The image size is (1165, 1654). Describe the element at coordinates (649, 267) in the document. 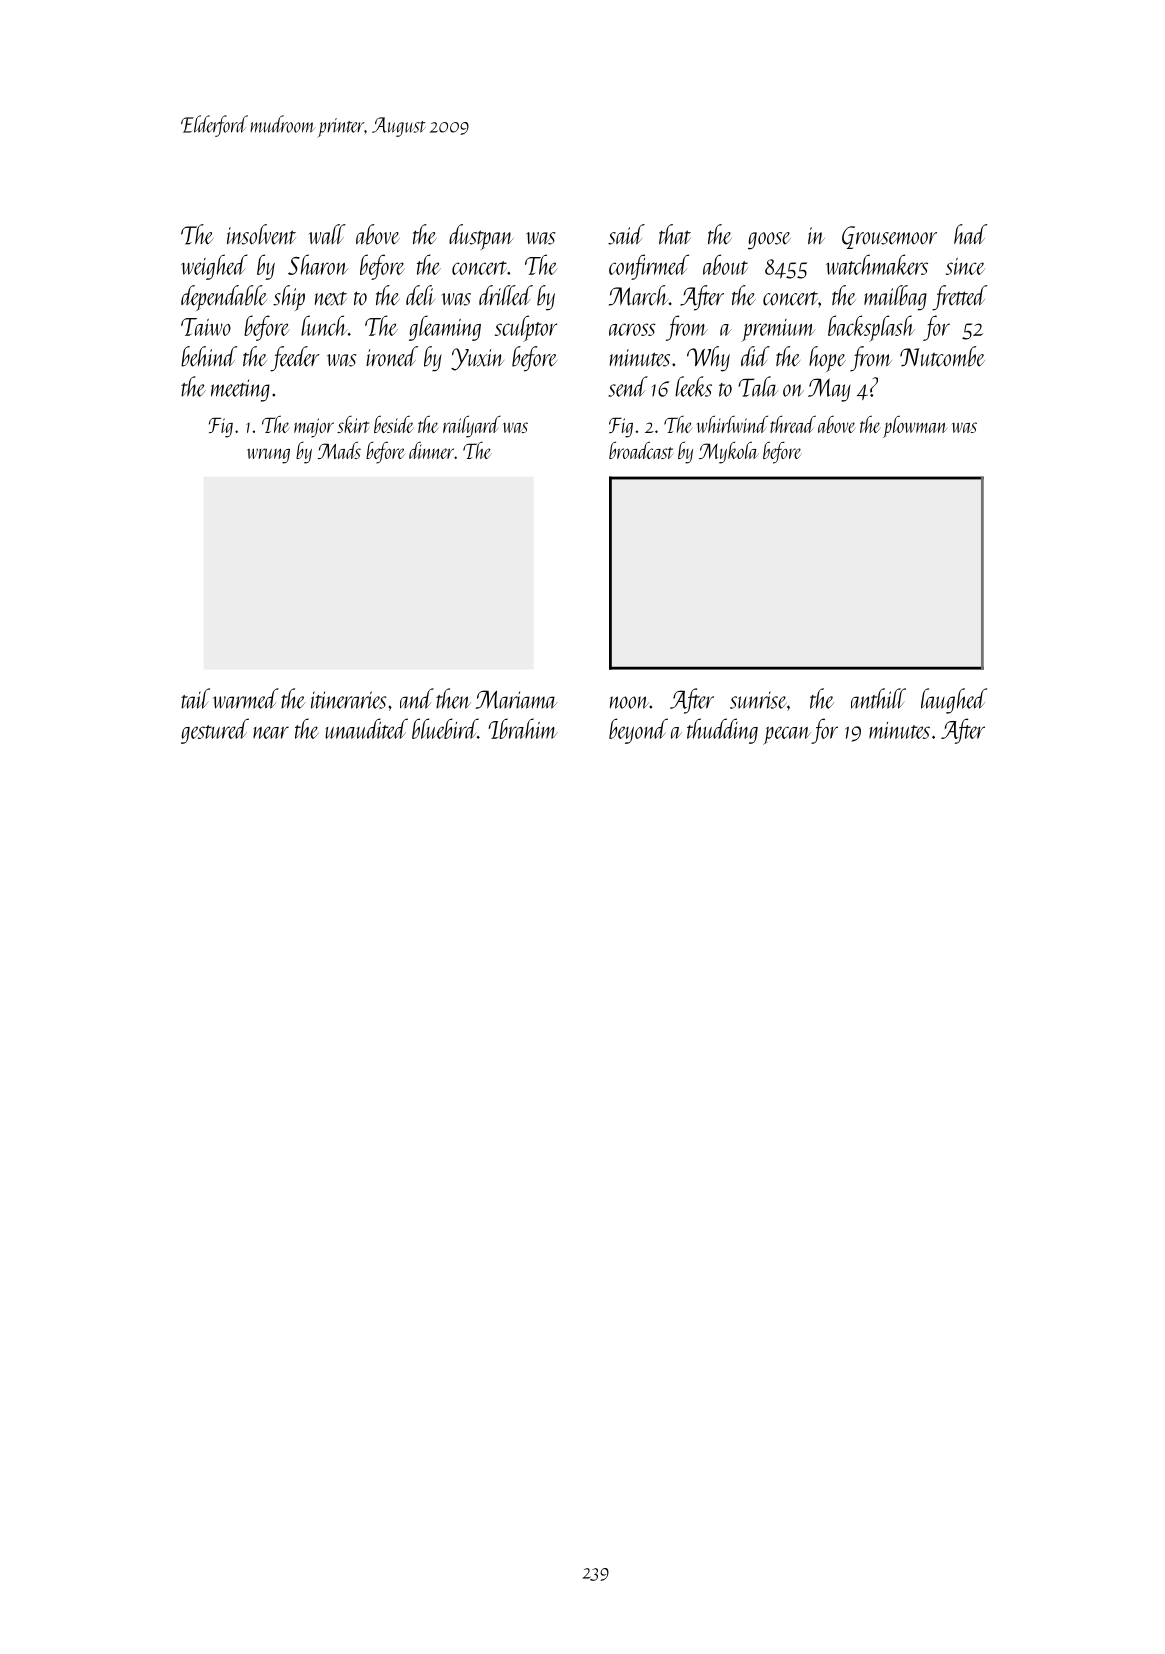

I see `confirmed` at that location.
